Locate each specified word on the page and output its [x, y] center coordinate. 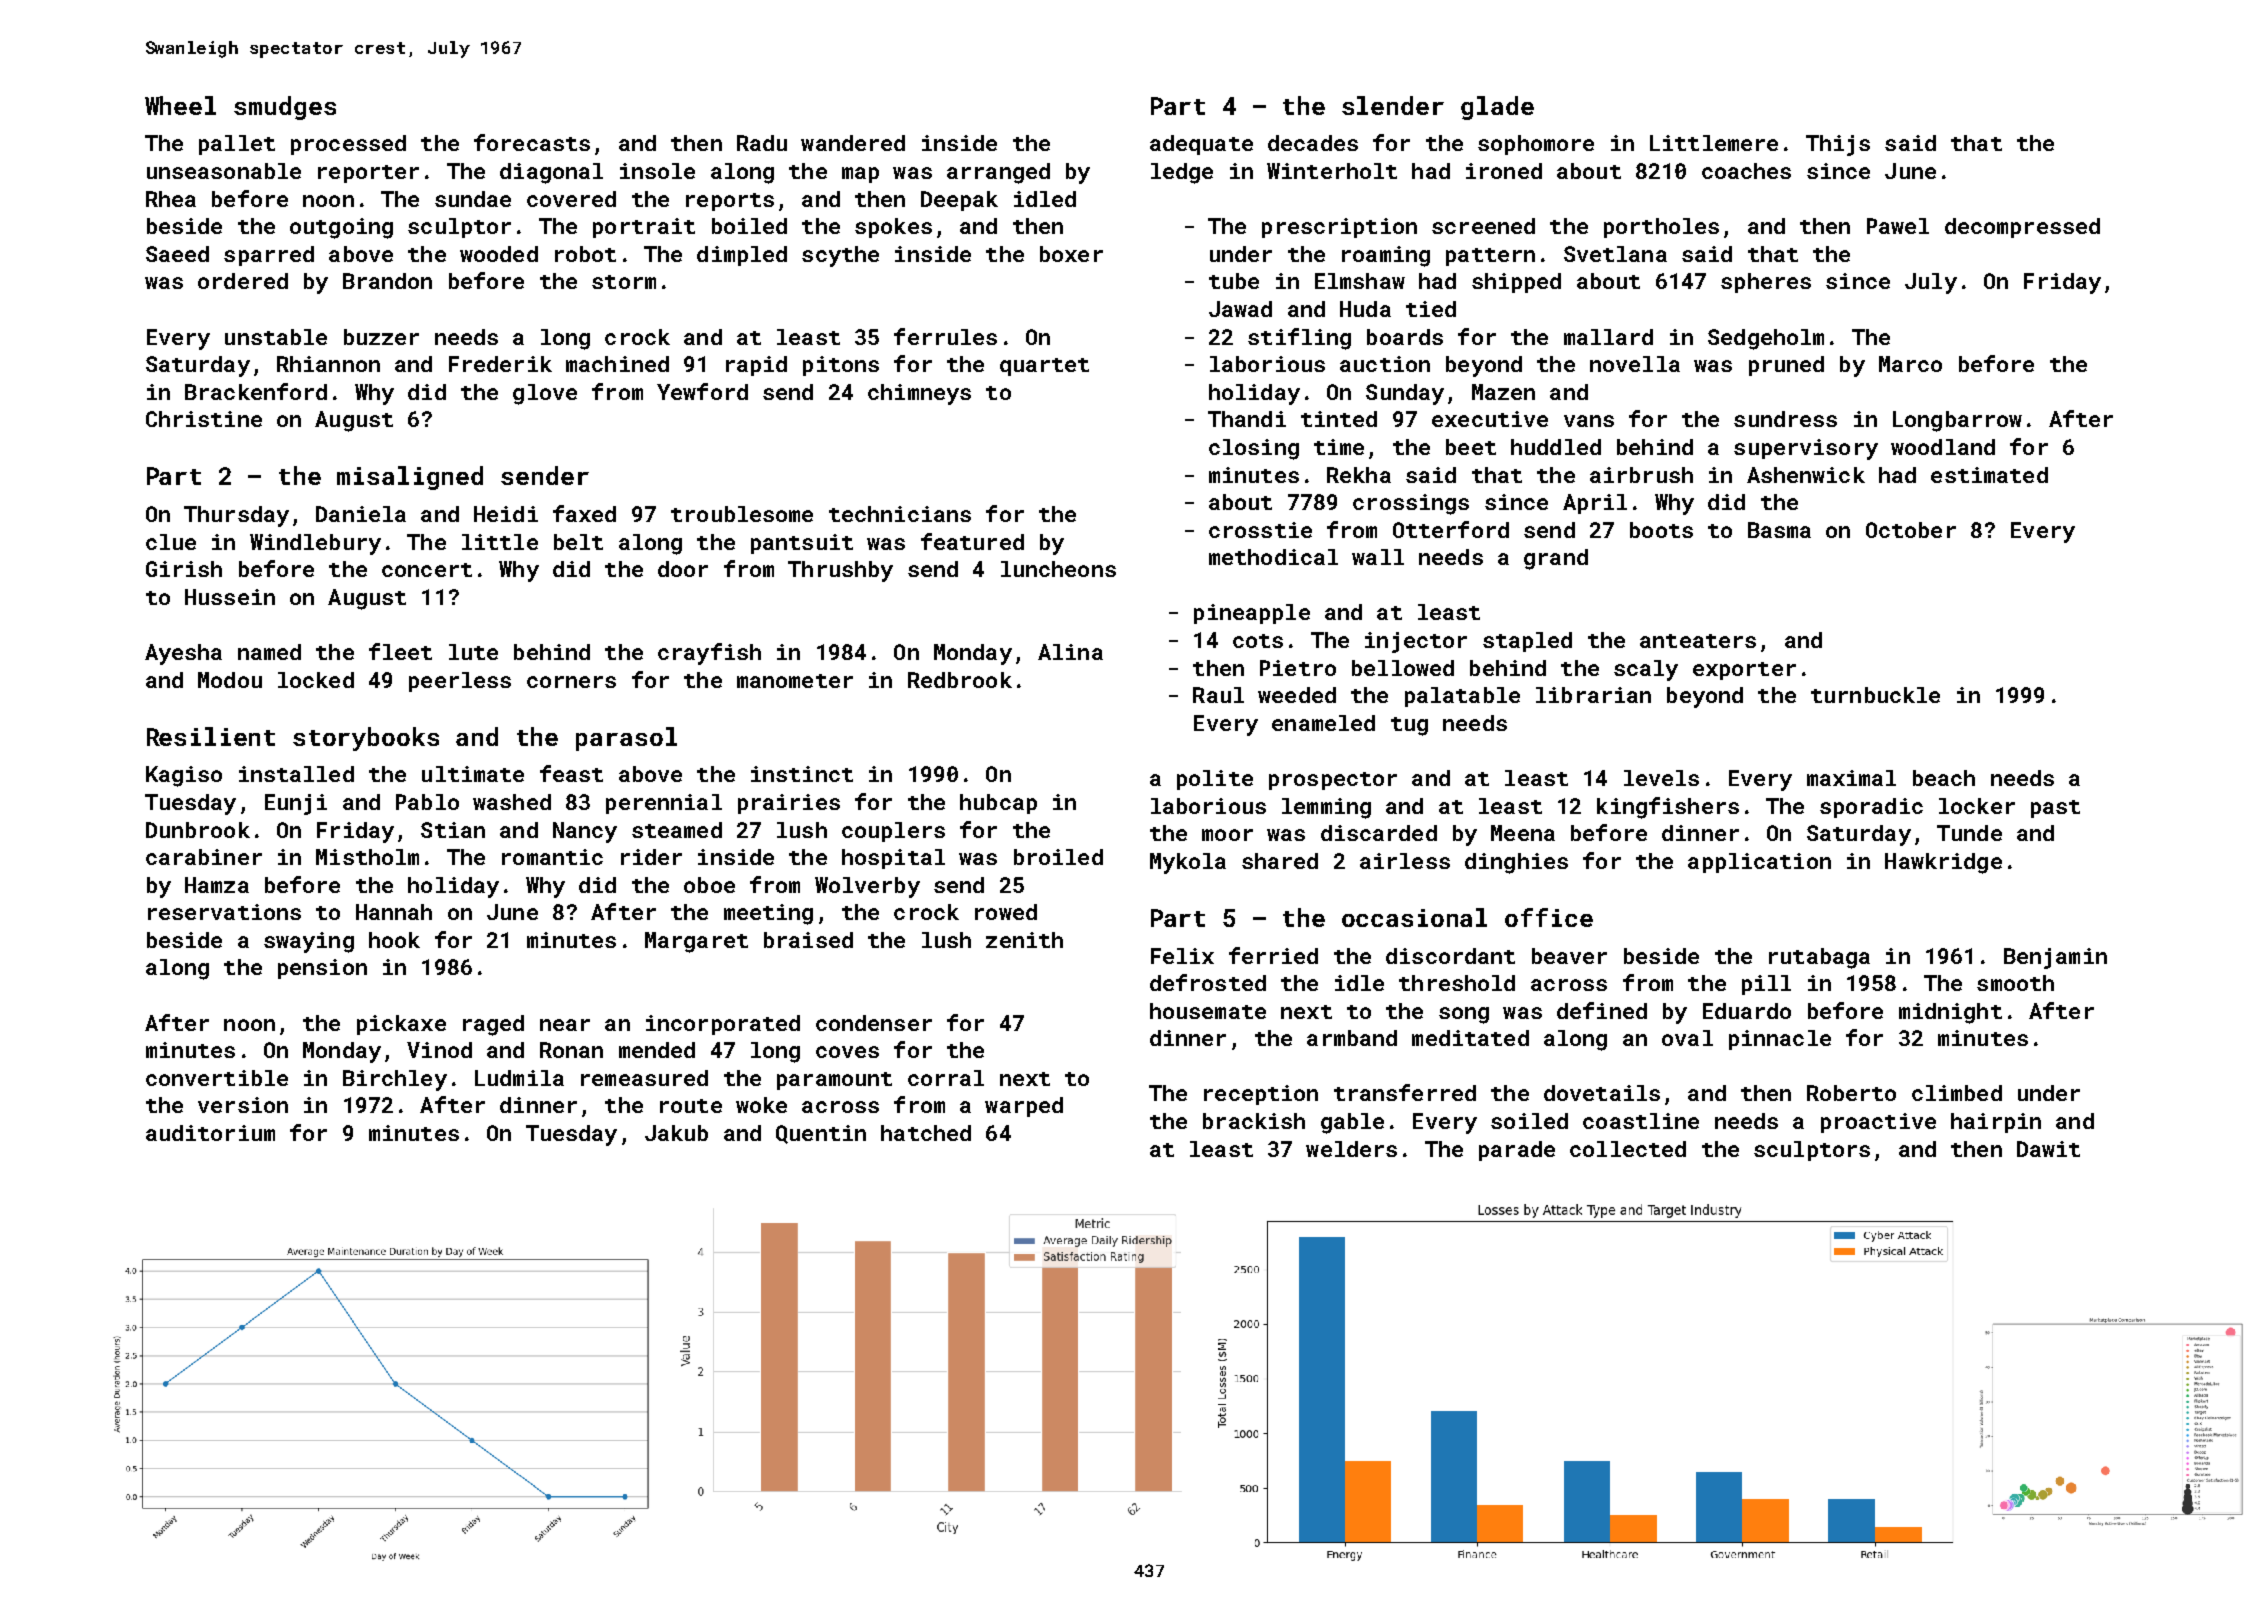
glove [545, 394]
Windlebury [315, 544]
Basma [1779, 530]
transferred [1405, 1092]
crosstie [1260, 530]
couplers [893, 832]
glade [1497, 108]
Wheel [180, 105]
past [2055, 809]
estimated [1989, 475]
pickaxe [401, 1025]
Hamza [217, 885]
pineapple [1252, 614]
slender [1393, 105]
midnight [1950, 1013]
